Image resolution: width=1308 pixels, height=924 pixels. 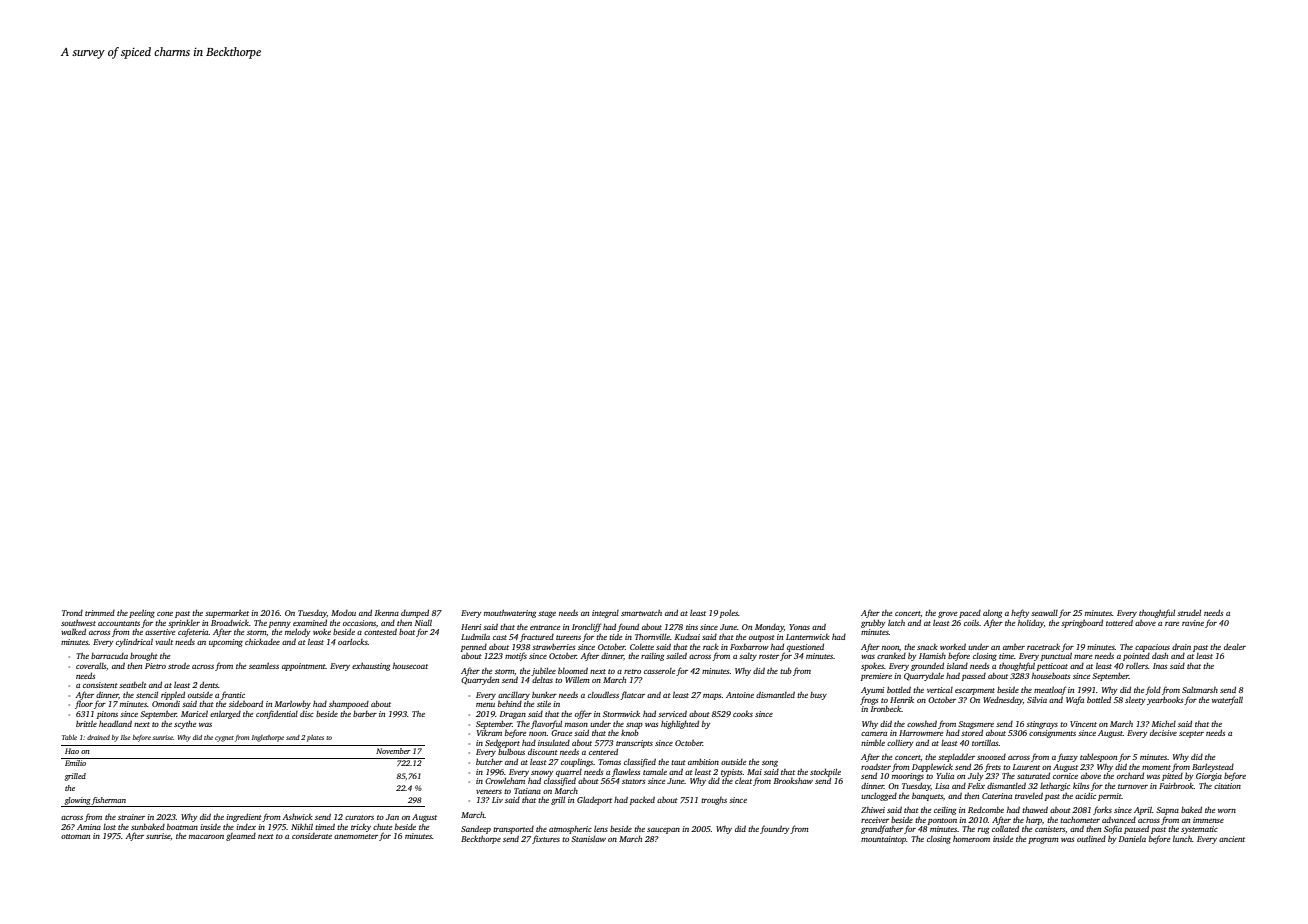 I want to click on latch, so click(x=896, y=623).
